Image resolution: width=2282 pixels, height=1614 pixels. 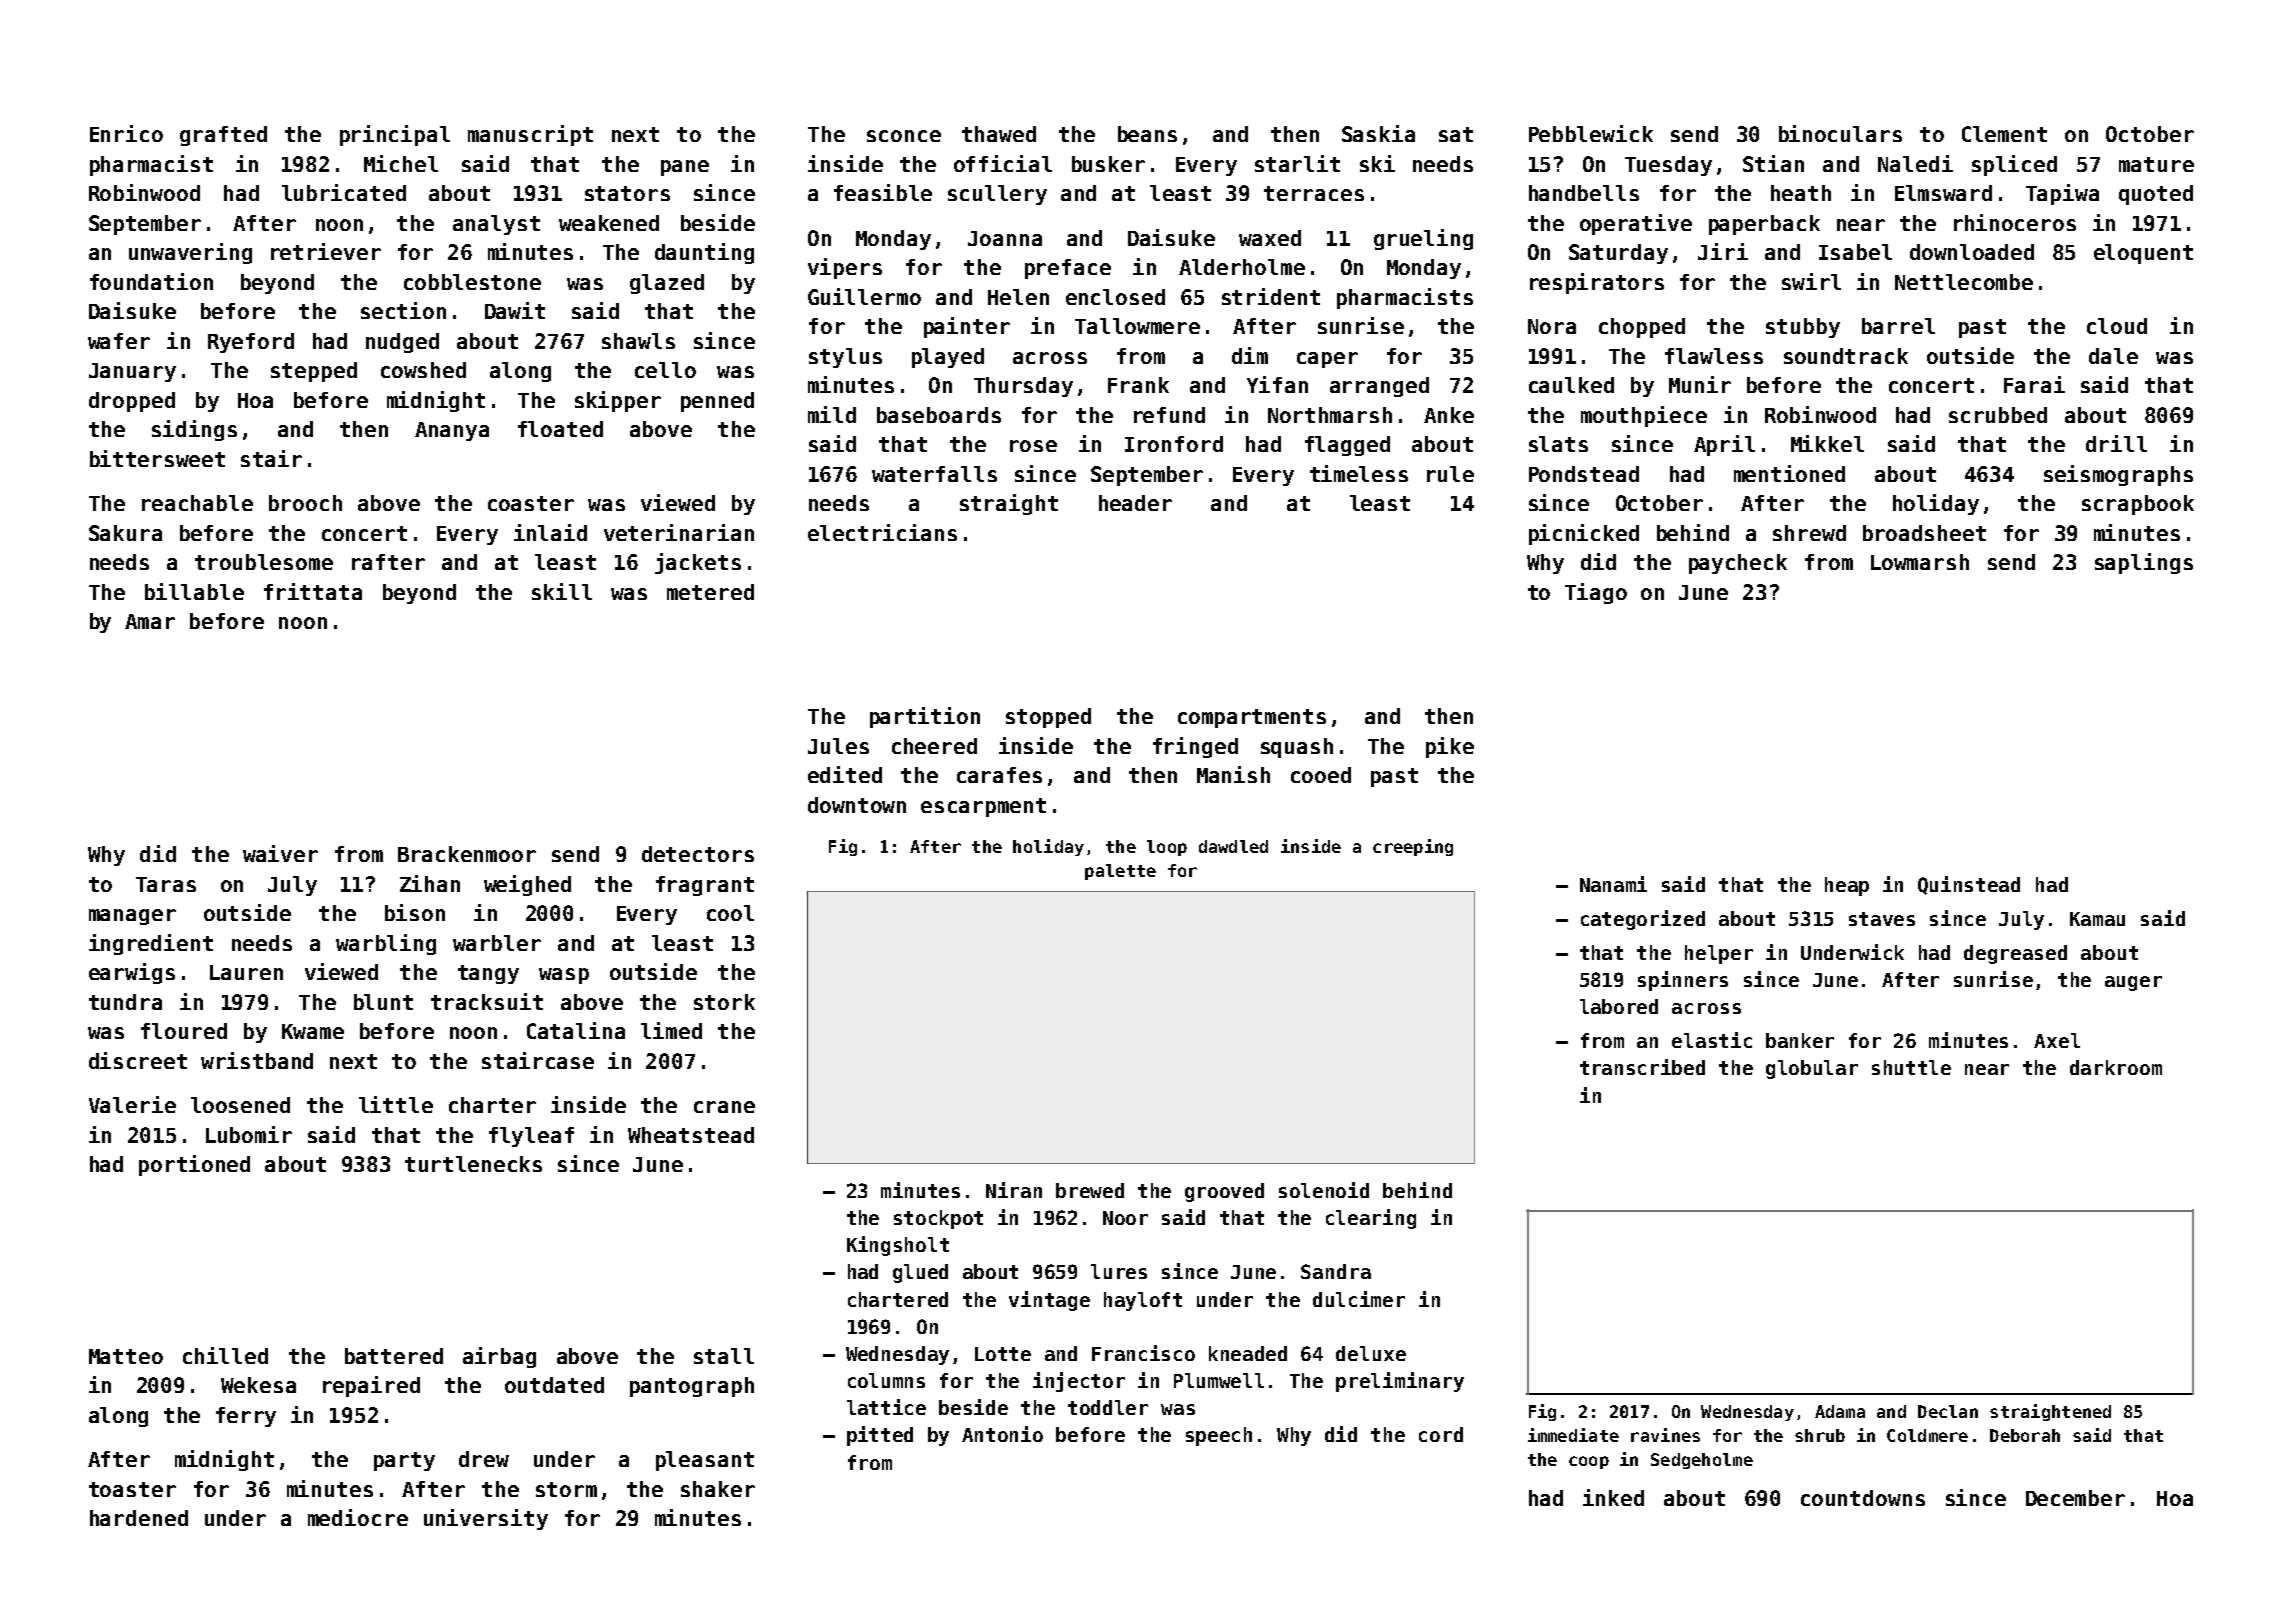 I want to click on binoculars, so click(x=1840, y=133).
